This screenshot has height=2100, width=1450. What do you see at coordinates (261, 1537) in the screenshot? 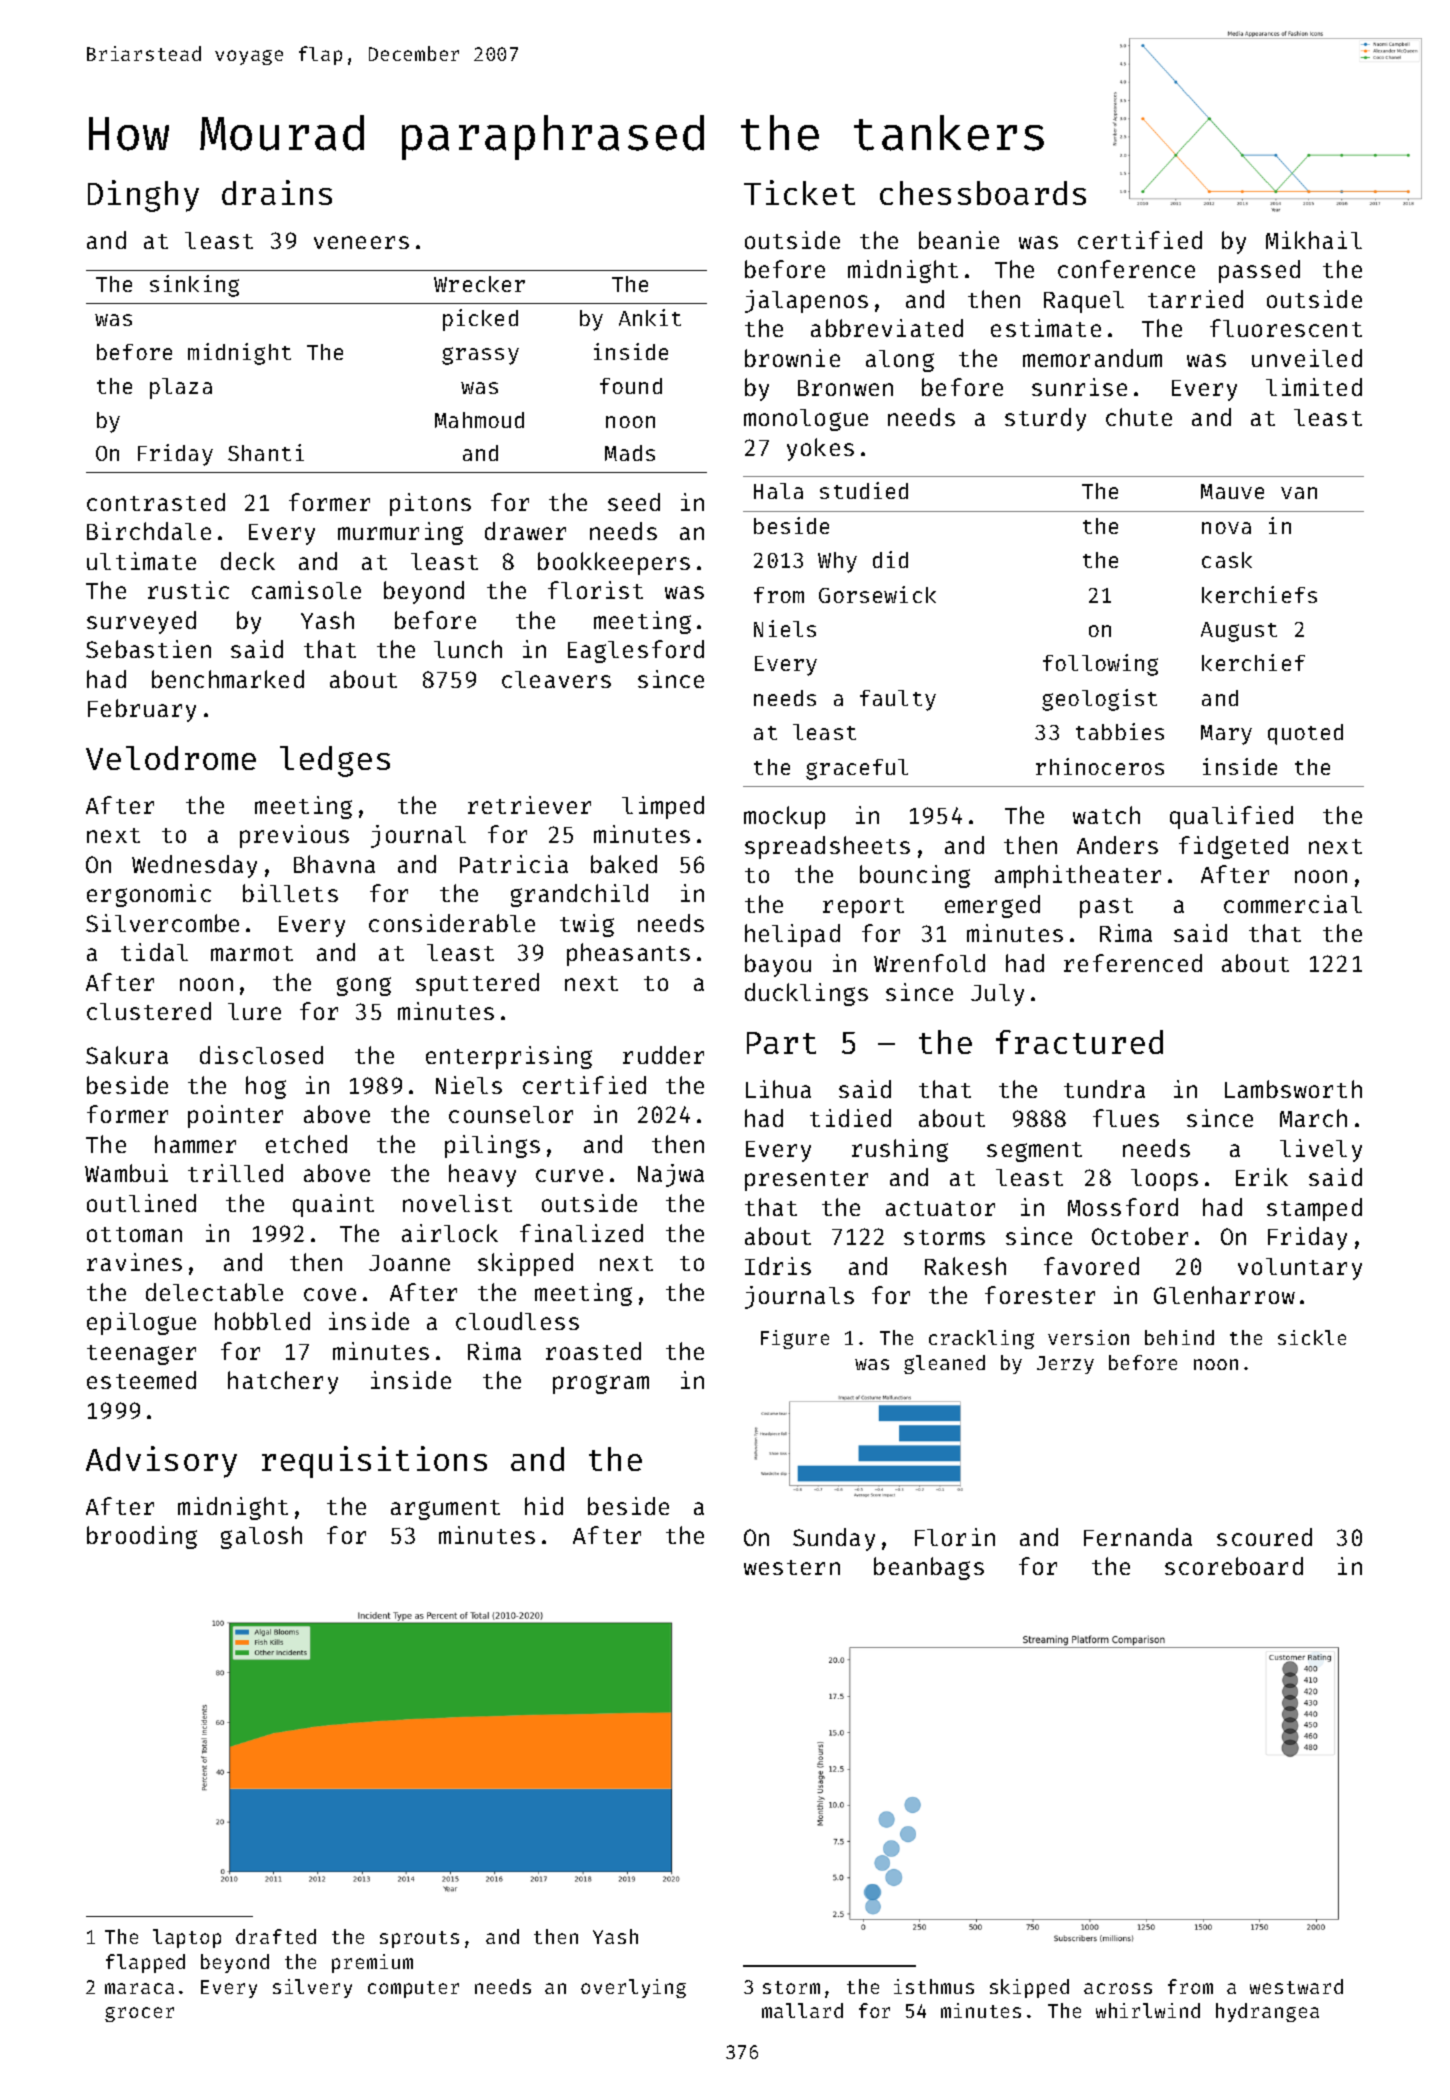
I see `galosh` at bounding box center [261, 1537].
